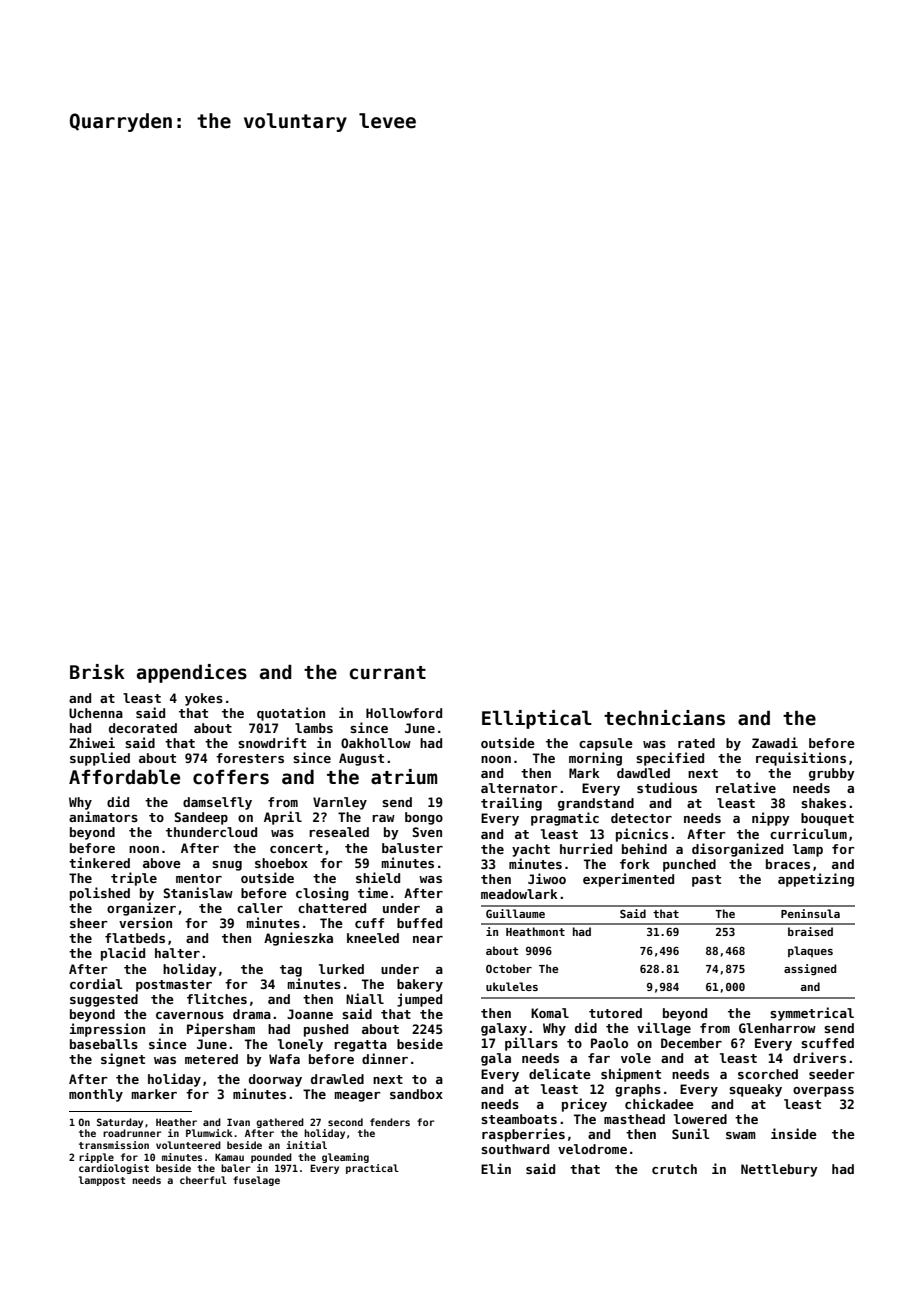 Image resolution: width=924 pixels, height=1308 pixels. Describe the element at coordinates (779, 1170) in the screenshot. I see `Nettlebury` at that location.
